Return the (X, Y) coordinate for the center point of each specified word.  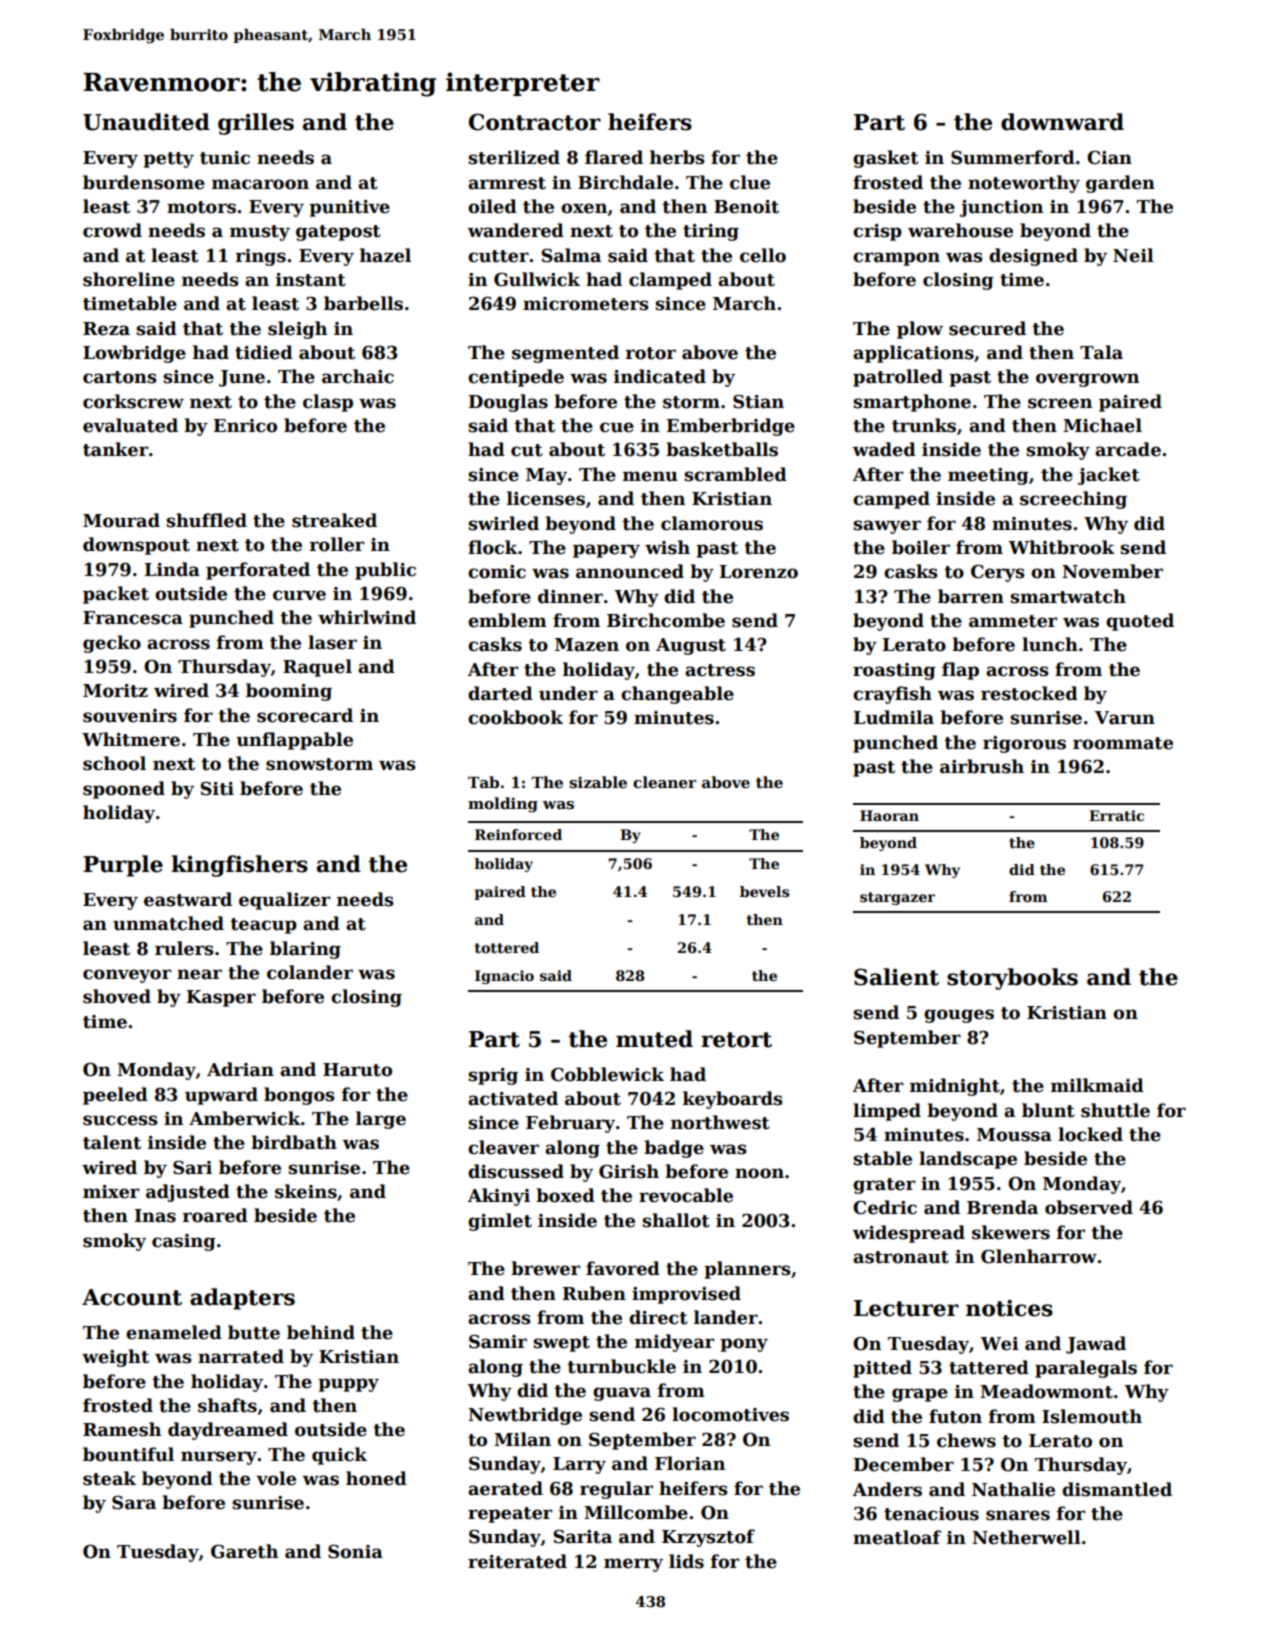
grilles (256, 124)
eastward (188, 899)
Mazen (587, 645)
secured (987, 328)
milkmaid (1097, 1085)
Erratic (1116, 815)
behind (321, 1332)
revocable (686, 1195)
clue (750, 182)
